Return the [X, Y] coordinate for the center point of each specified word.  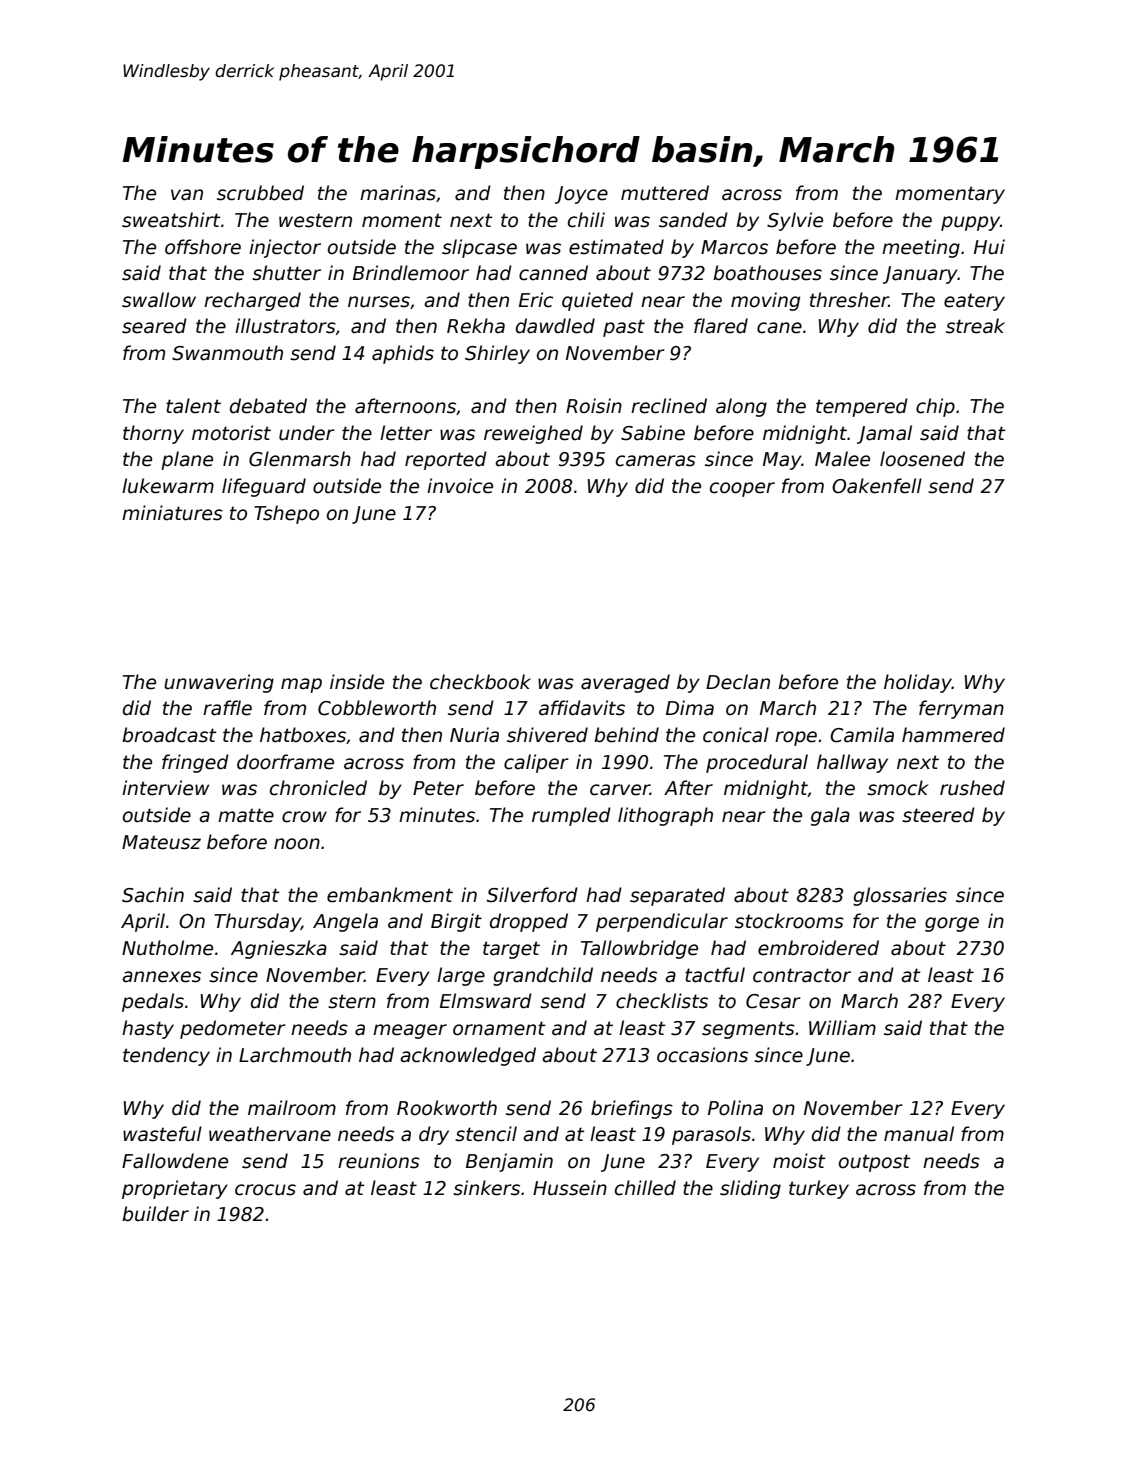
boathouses [767, 273]
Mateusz [161, 842]
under [307, 433]
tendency [166, 1056]
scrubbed [260, 193]
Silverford [532, 895]
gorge [952, 924]
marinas [398, 193]
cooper [742, 489]
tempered [862, 407]
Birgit [456, 922]
